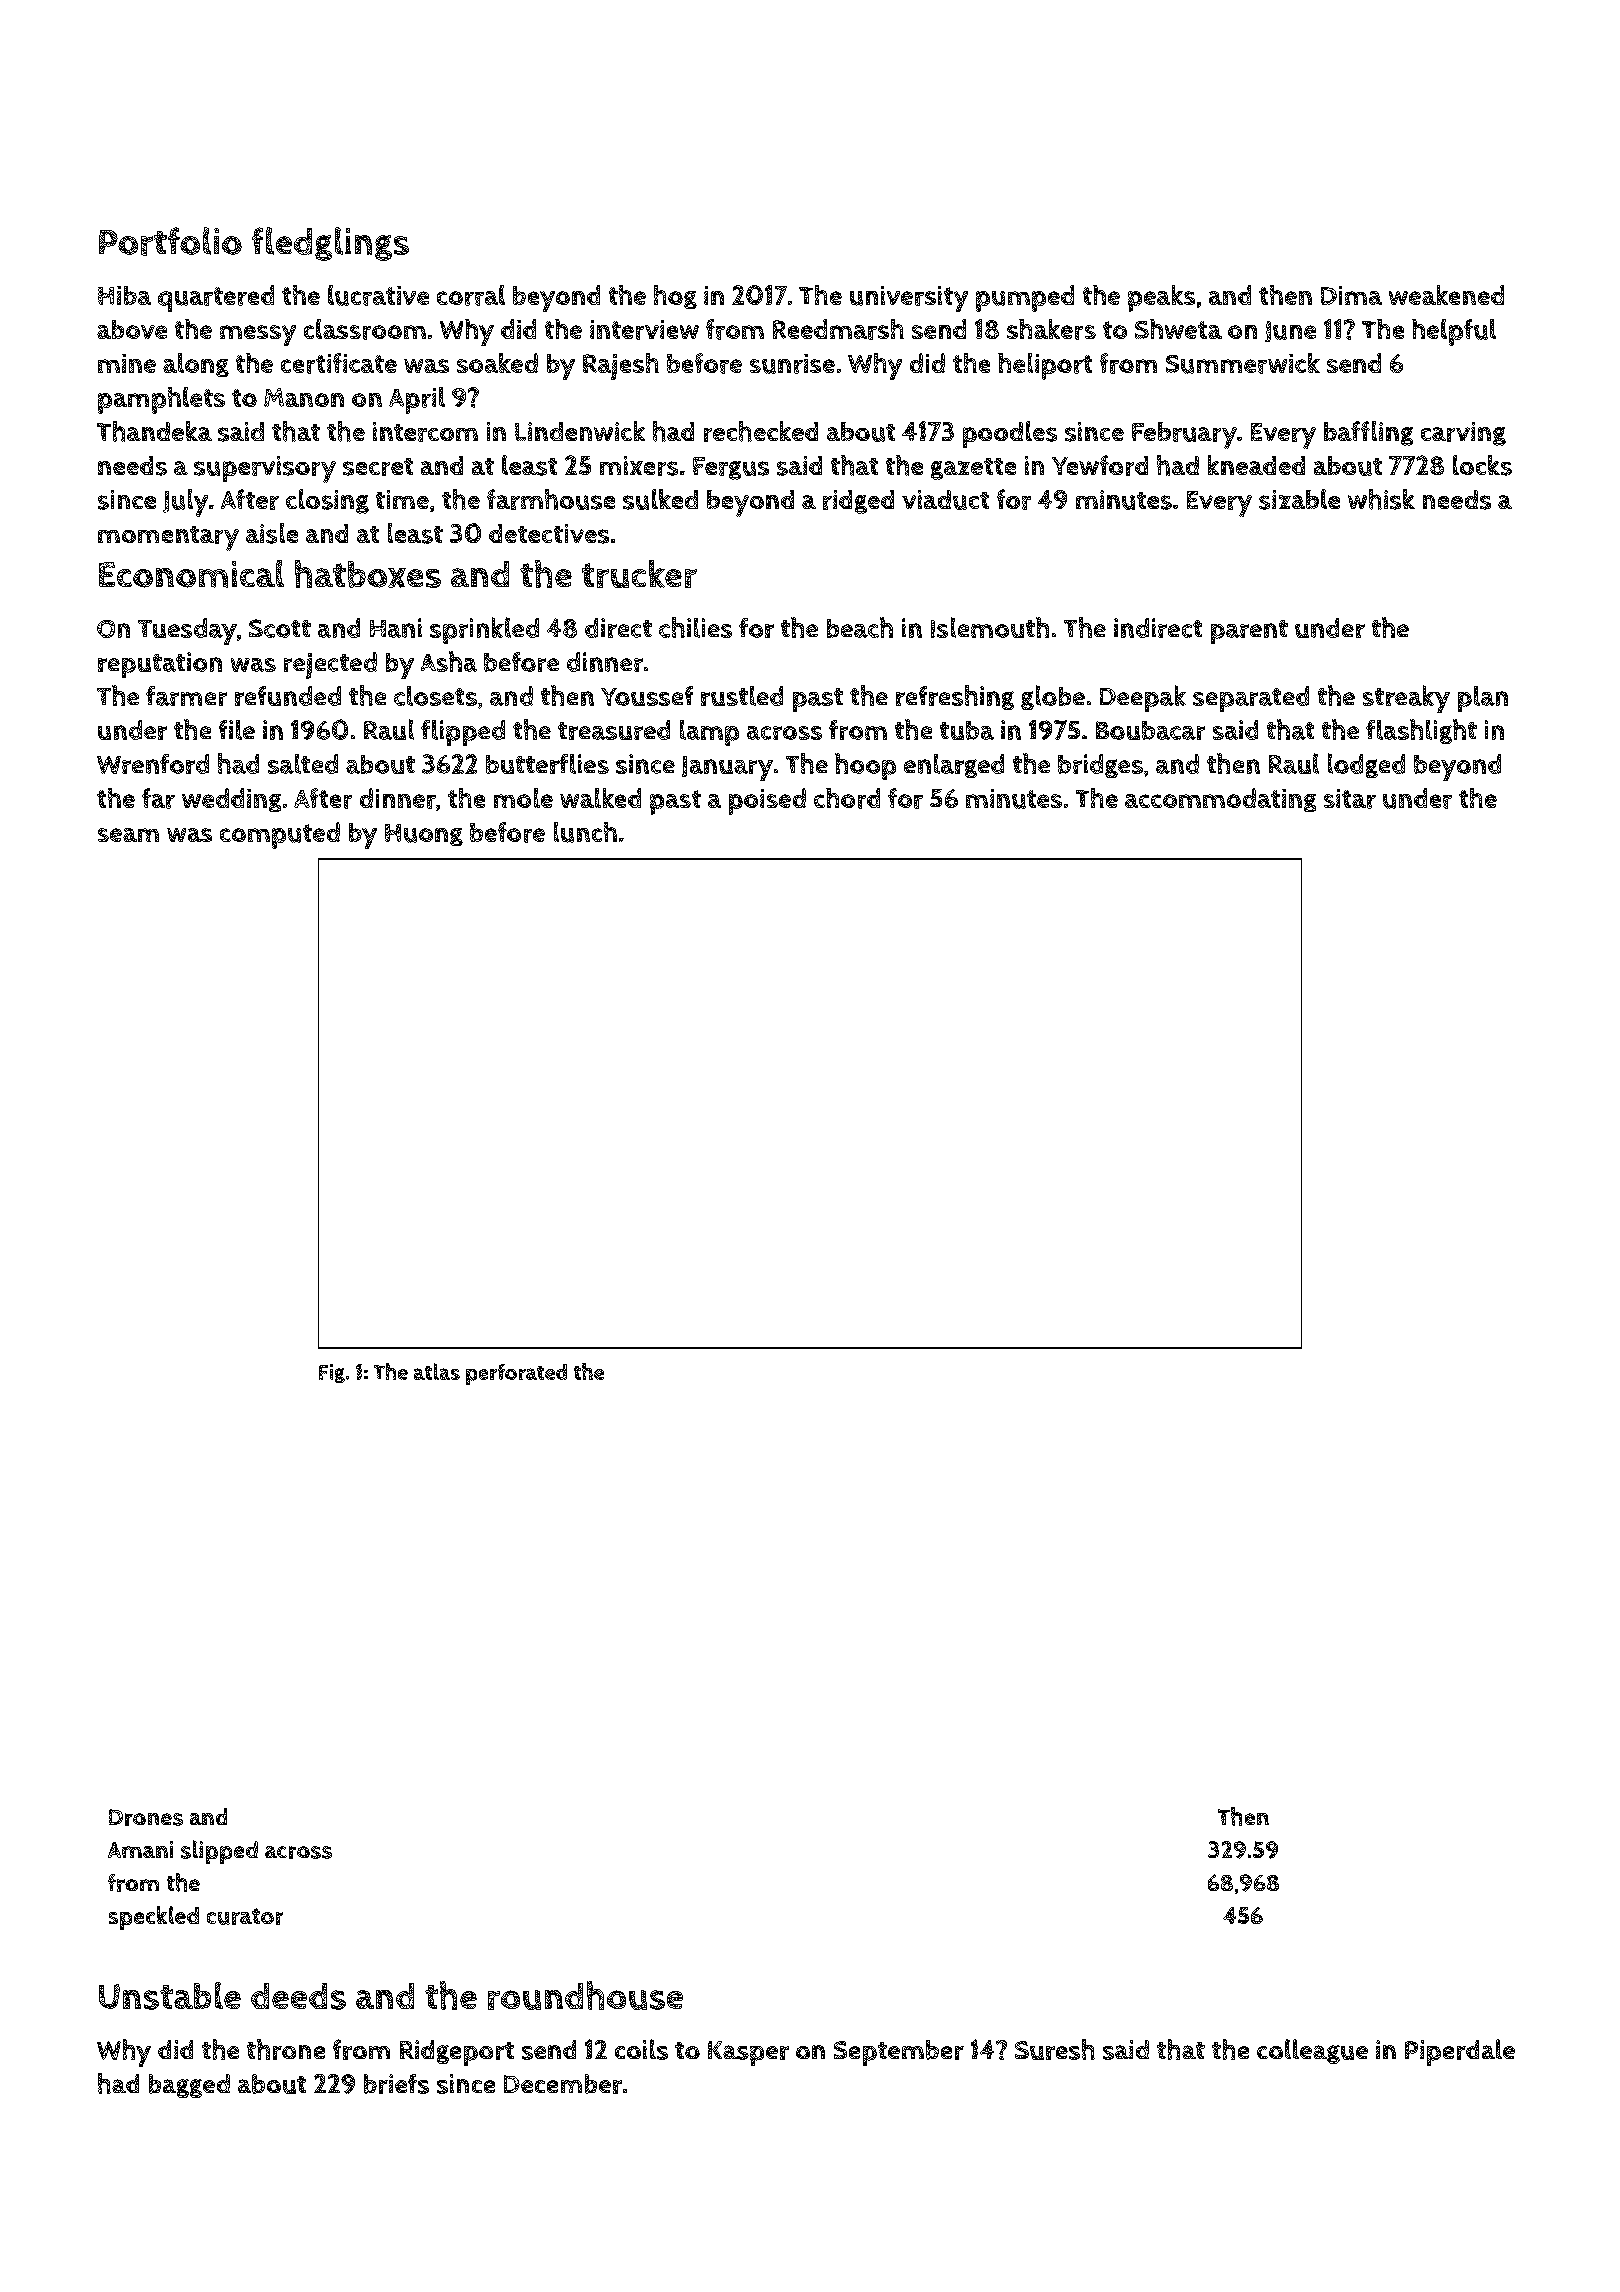 Image resolution: width=1620 pixels, height=2292 pixels. Describe the element at coordinates (1161, 298) in the screenshot. I see `peaks` at that location.
